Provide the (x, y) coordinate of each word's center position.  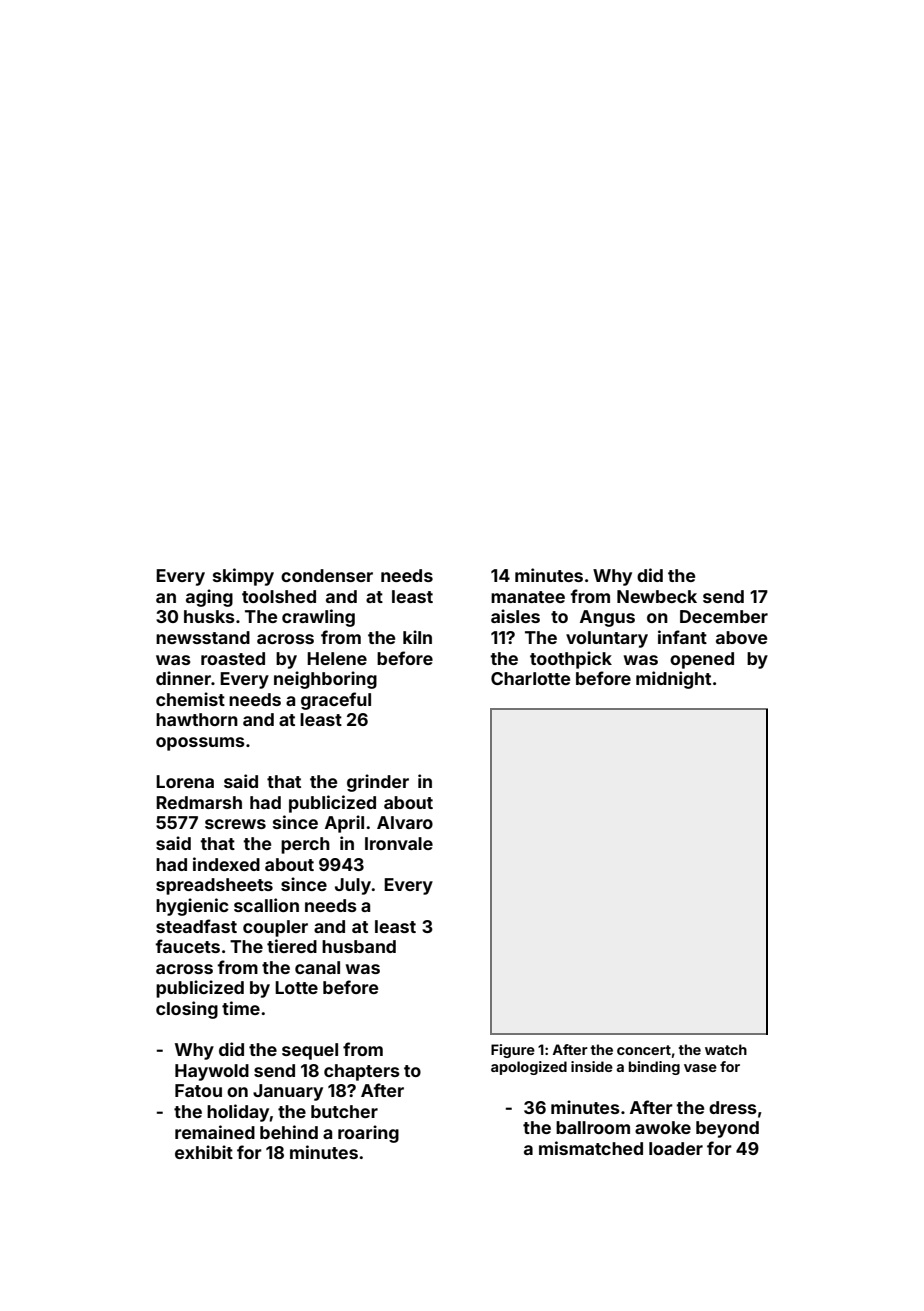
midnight (673, 680)
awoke (663, 1127)
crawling (318, 618)
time (241, 1008)
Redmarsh (199, 802)
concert (644, 1050)
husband (359, 946)
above (741, 637)
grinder (378, 783)
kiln (417, 637)
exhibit (204, 1152)
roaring (368, 1134)
